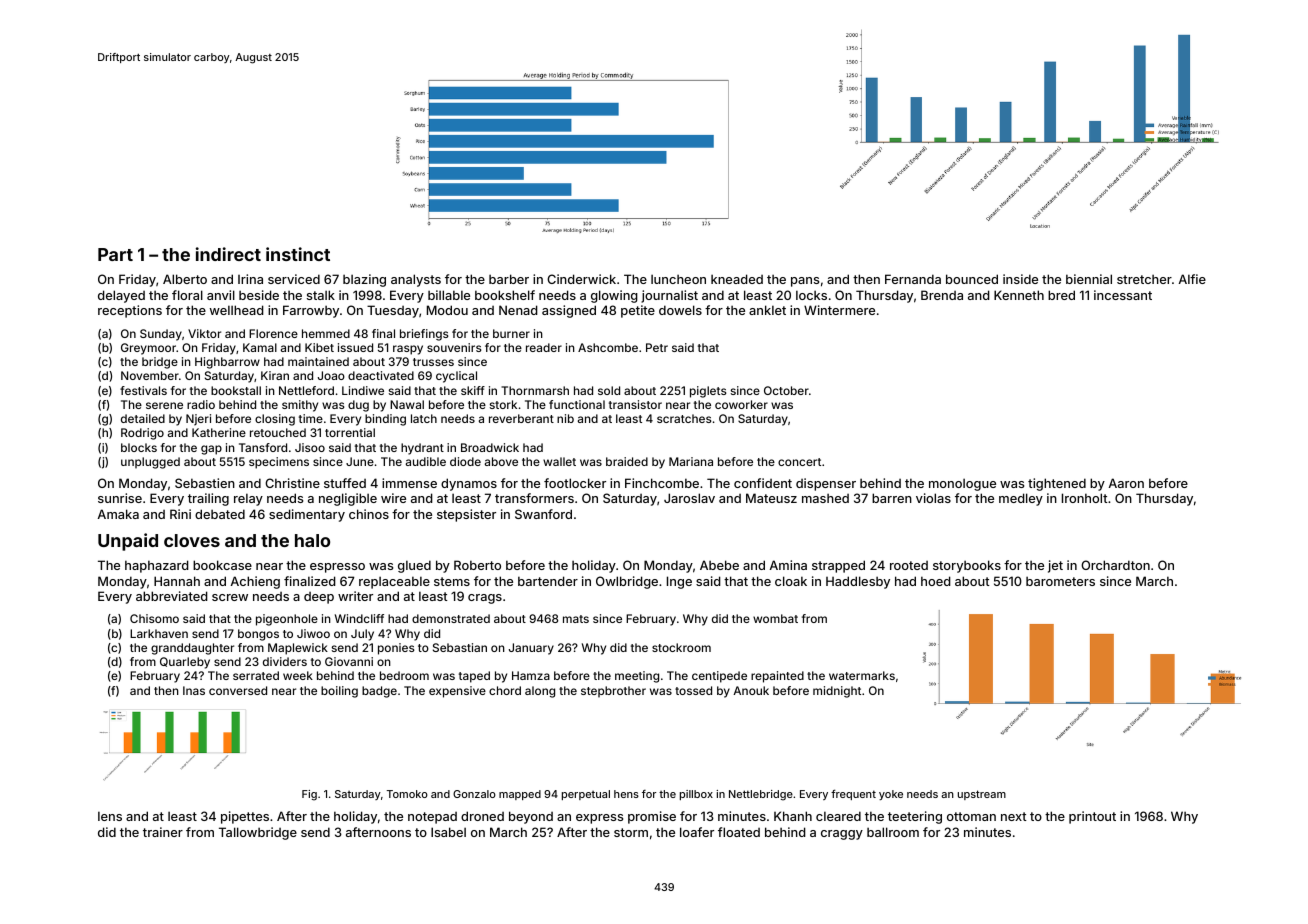  I want to click on Isabel, so click(448, 832).
